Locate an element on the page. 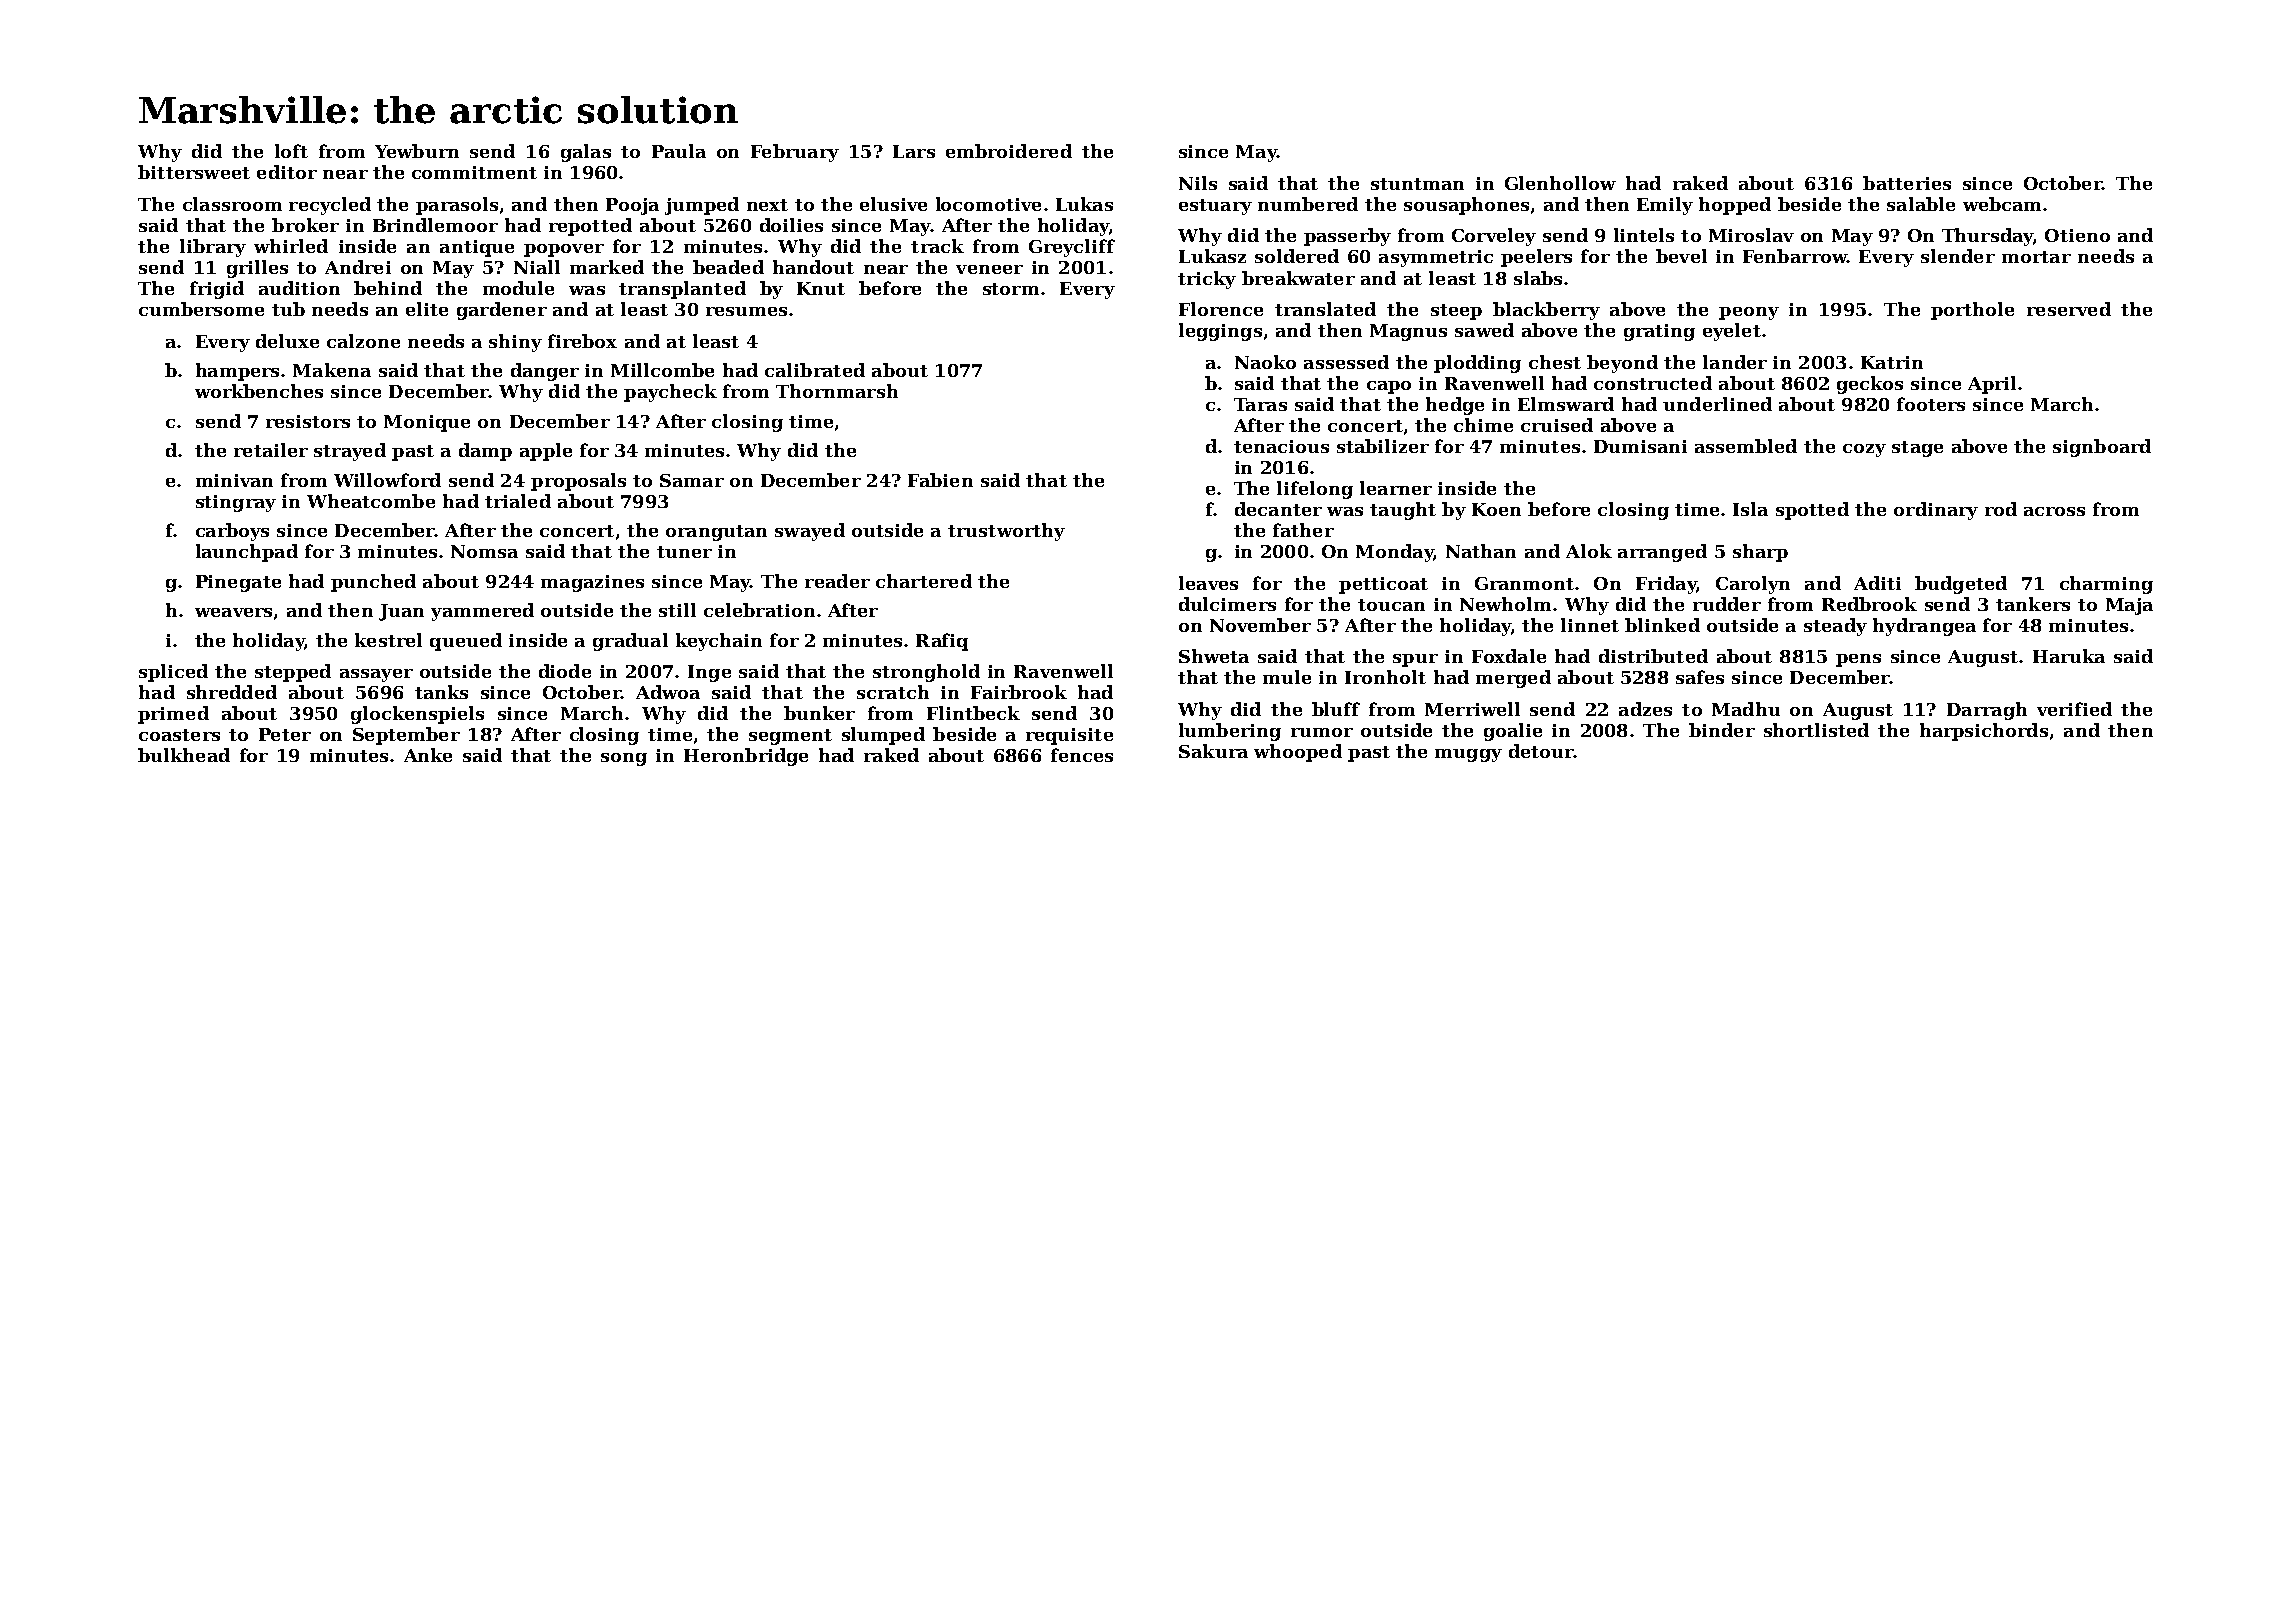 Image resolution: width=2292 pixels, height=1620 pixels. Millcombe is located at coordinates (662, 370).
